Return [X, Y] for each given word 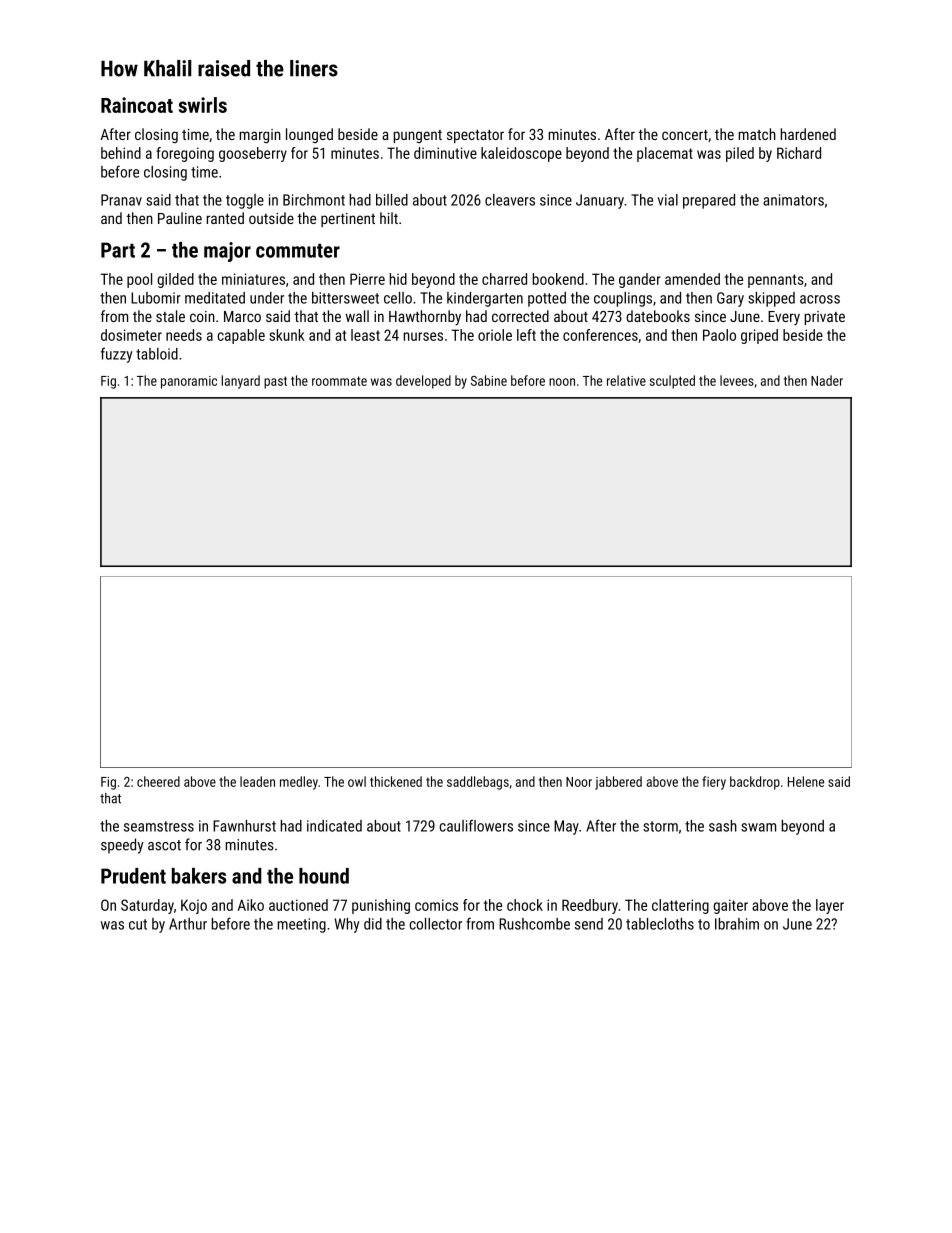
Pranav [121, 200]
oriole [495, 335]
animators [793, 200]
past [275, 382]
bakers [199, 876]
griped [759, 336]
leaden [257, 781]
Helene [806, 781]
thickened [396, 781]
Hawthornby [425, 318]
